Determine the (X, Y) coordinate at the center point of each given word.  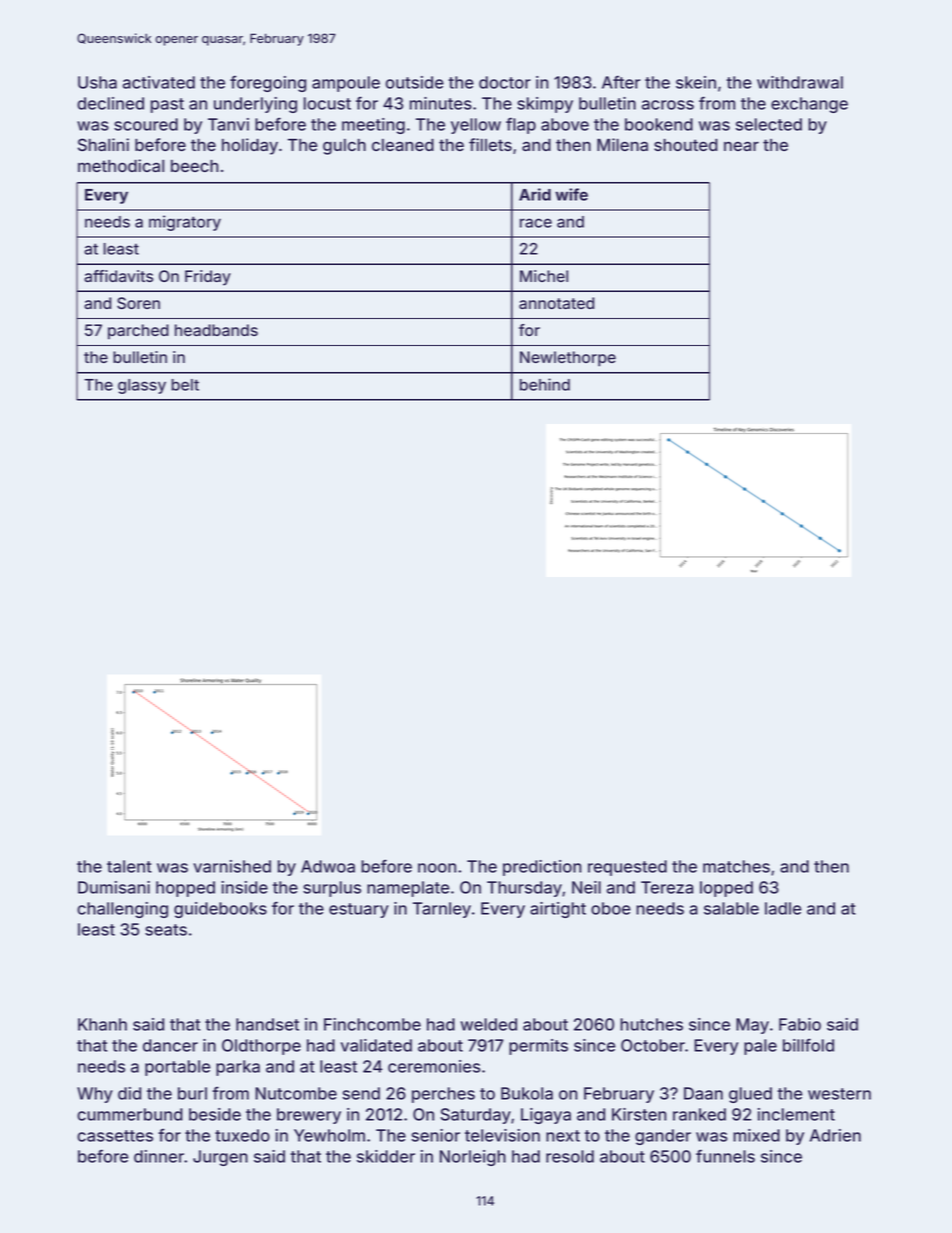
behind (545, 384)
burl (192, 1093)
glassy (142, 386)
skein (696, 82)
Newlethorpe (568, 359)
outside (415, 82)
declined (110, 103)
